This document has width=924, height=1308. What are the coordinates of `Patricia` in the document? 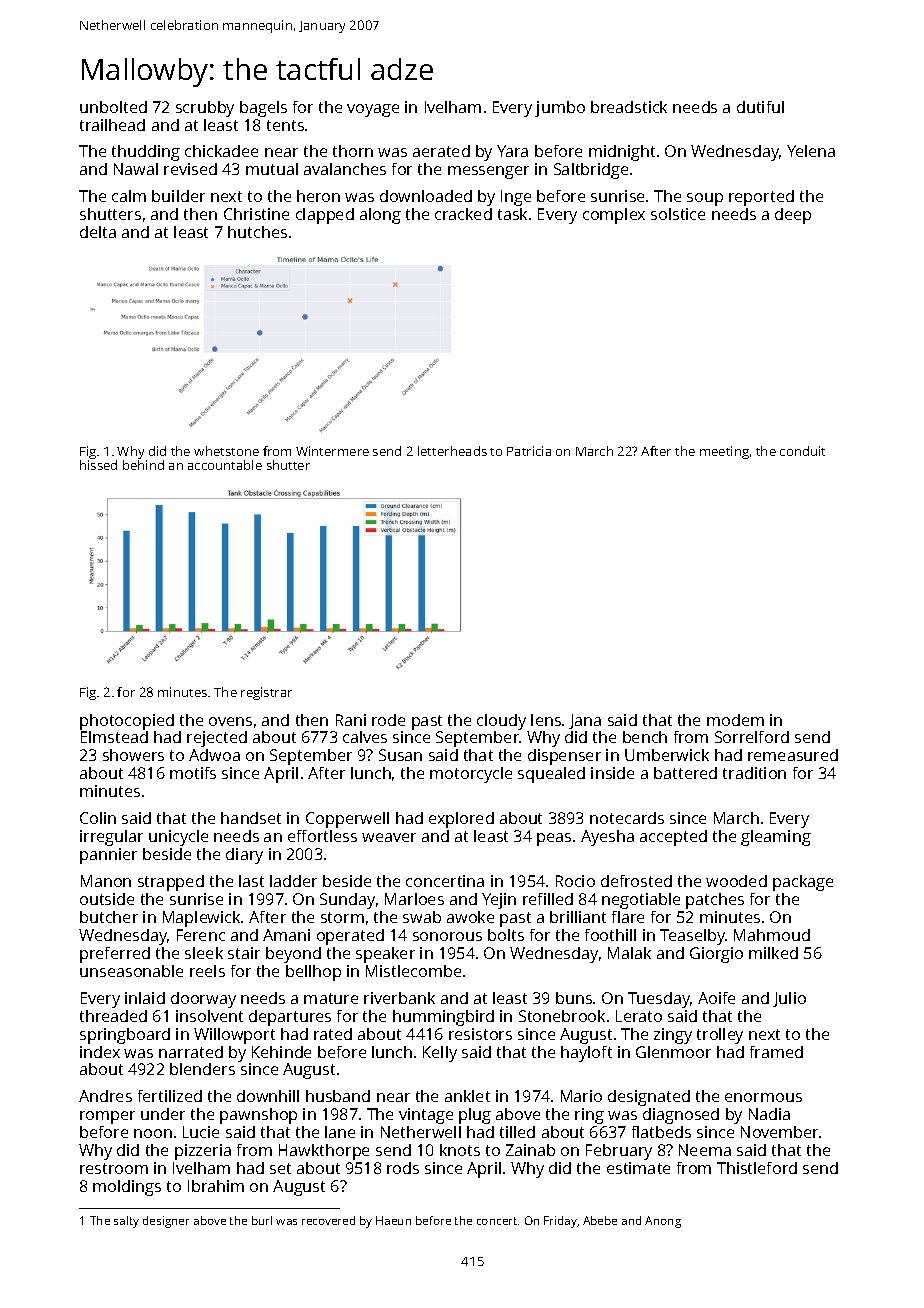 It's located at (529, 451).
